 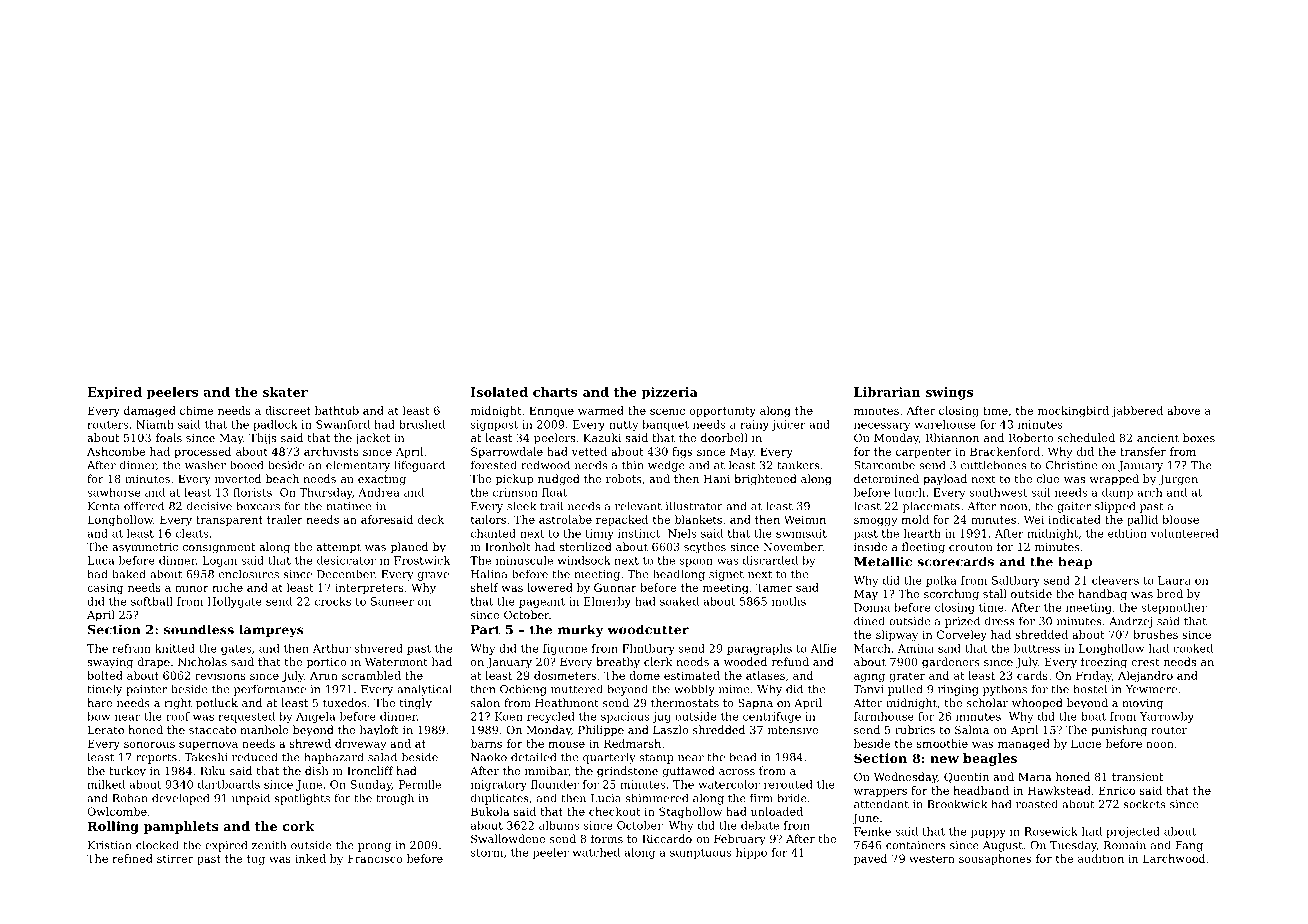 I want to click on Logan, so click(x=220, y=561).
